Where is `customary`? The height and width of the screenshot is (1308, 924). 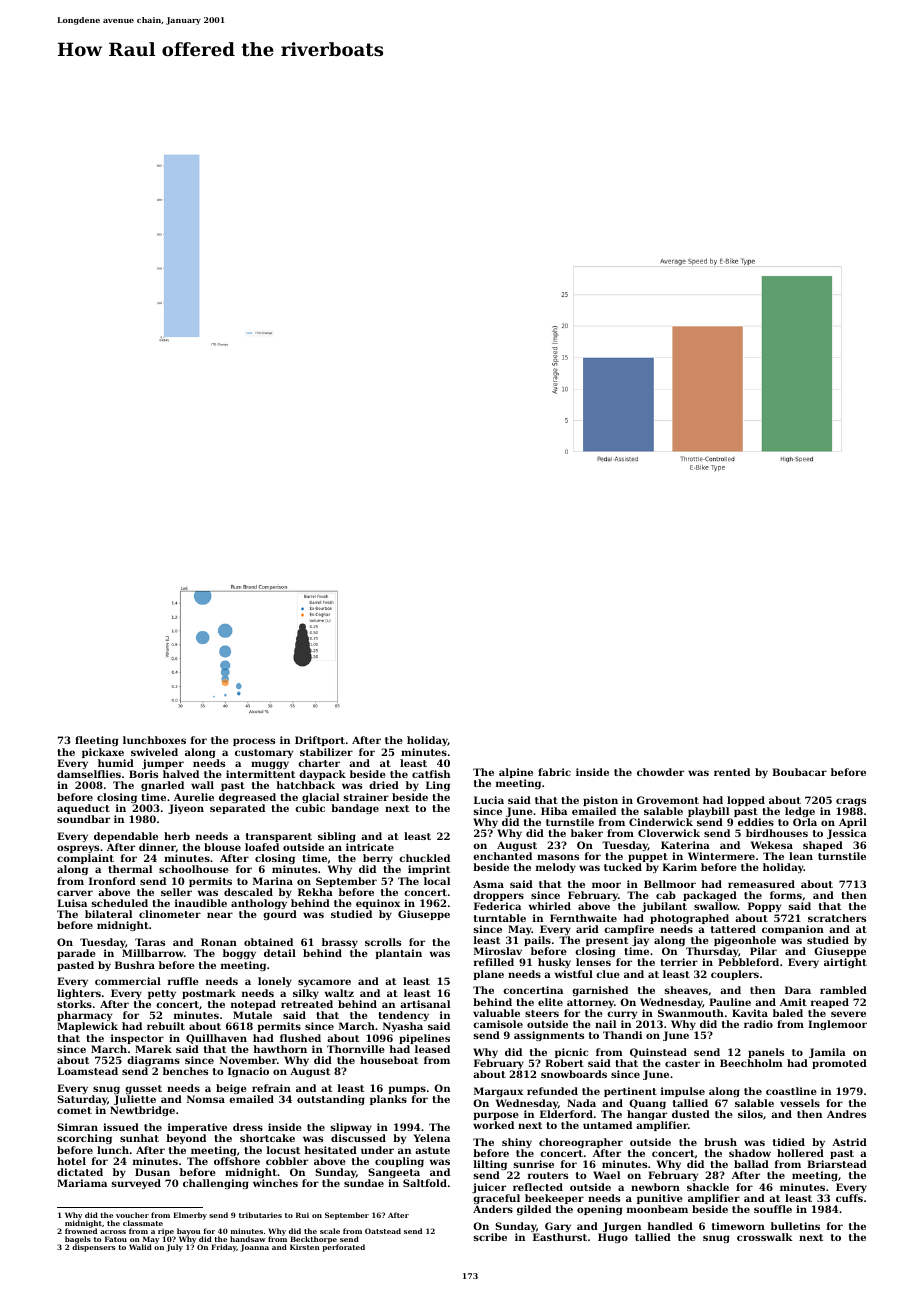
customary is located at coordinates (264, 753).
